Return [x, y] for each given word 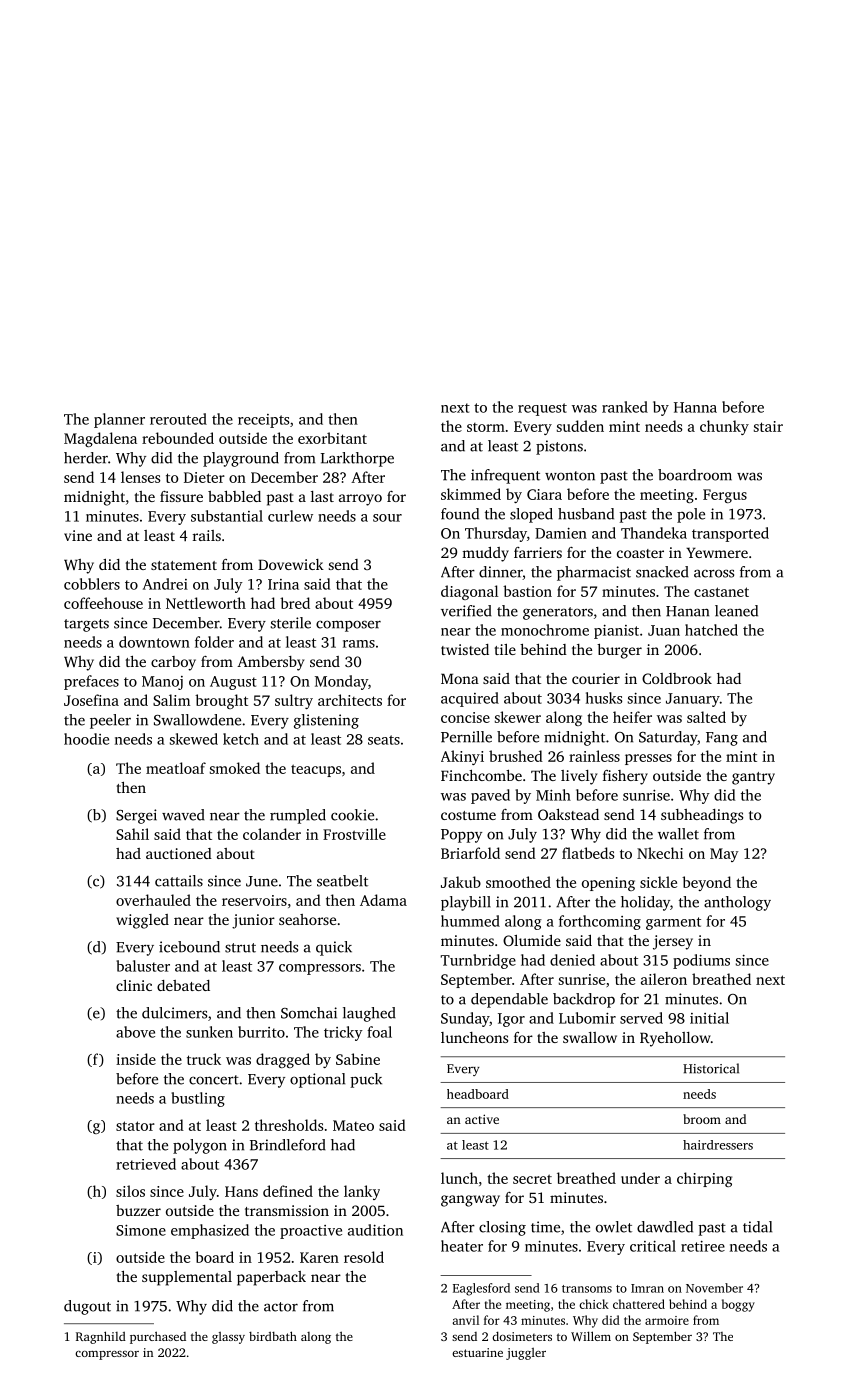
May [724, 855]
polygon [200, 1146]
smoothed [518, 882]
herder [86, 458]
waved [183, 815]
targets [86, 625]
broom [702, 1119]
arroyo [360, 500]
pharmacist [594, 573]
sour [387, 518]
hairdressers [718, 1145]
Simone [141, 1230]
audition [375, 1230]
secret [532, 1179]
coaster [640, 553]
